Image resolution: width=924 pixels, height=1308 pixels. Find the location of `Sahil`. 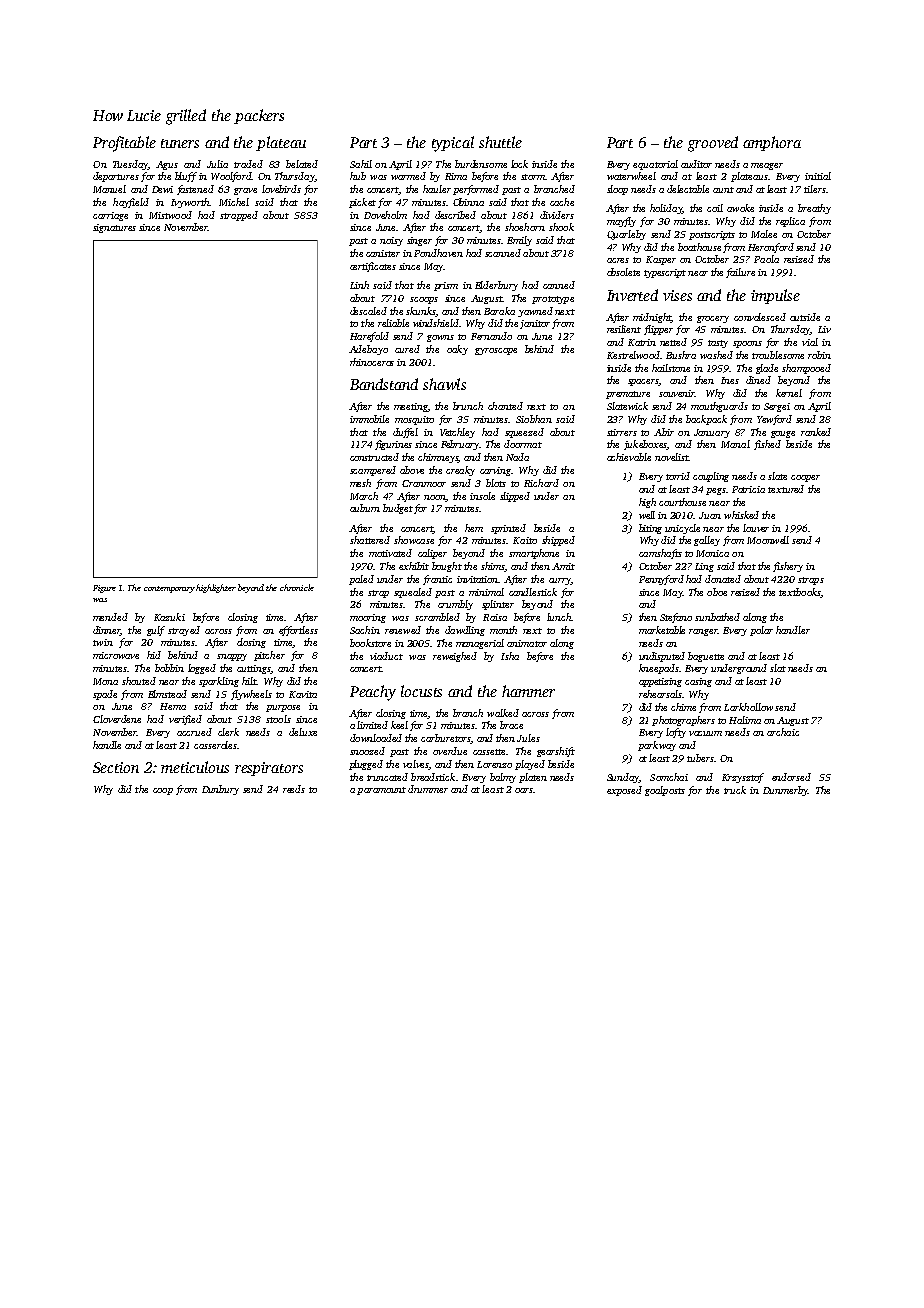

Sahil is located at coordinates (361, 164).
